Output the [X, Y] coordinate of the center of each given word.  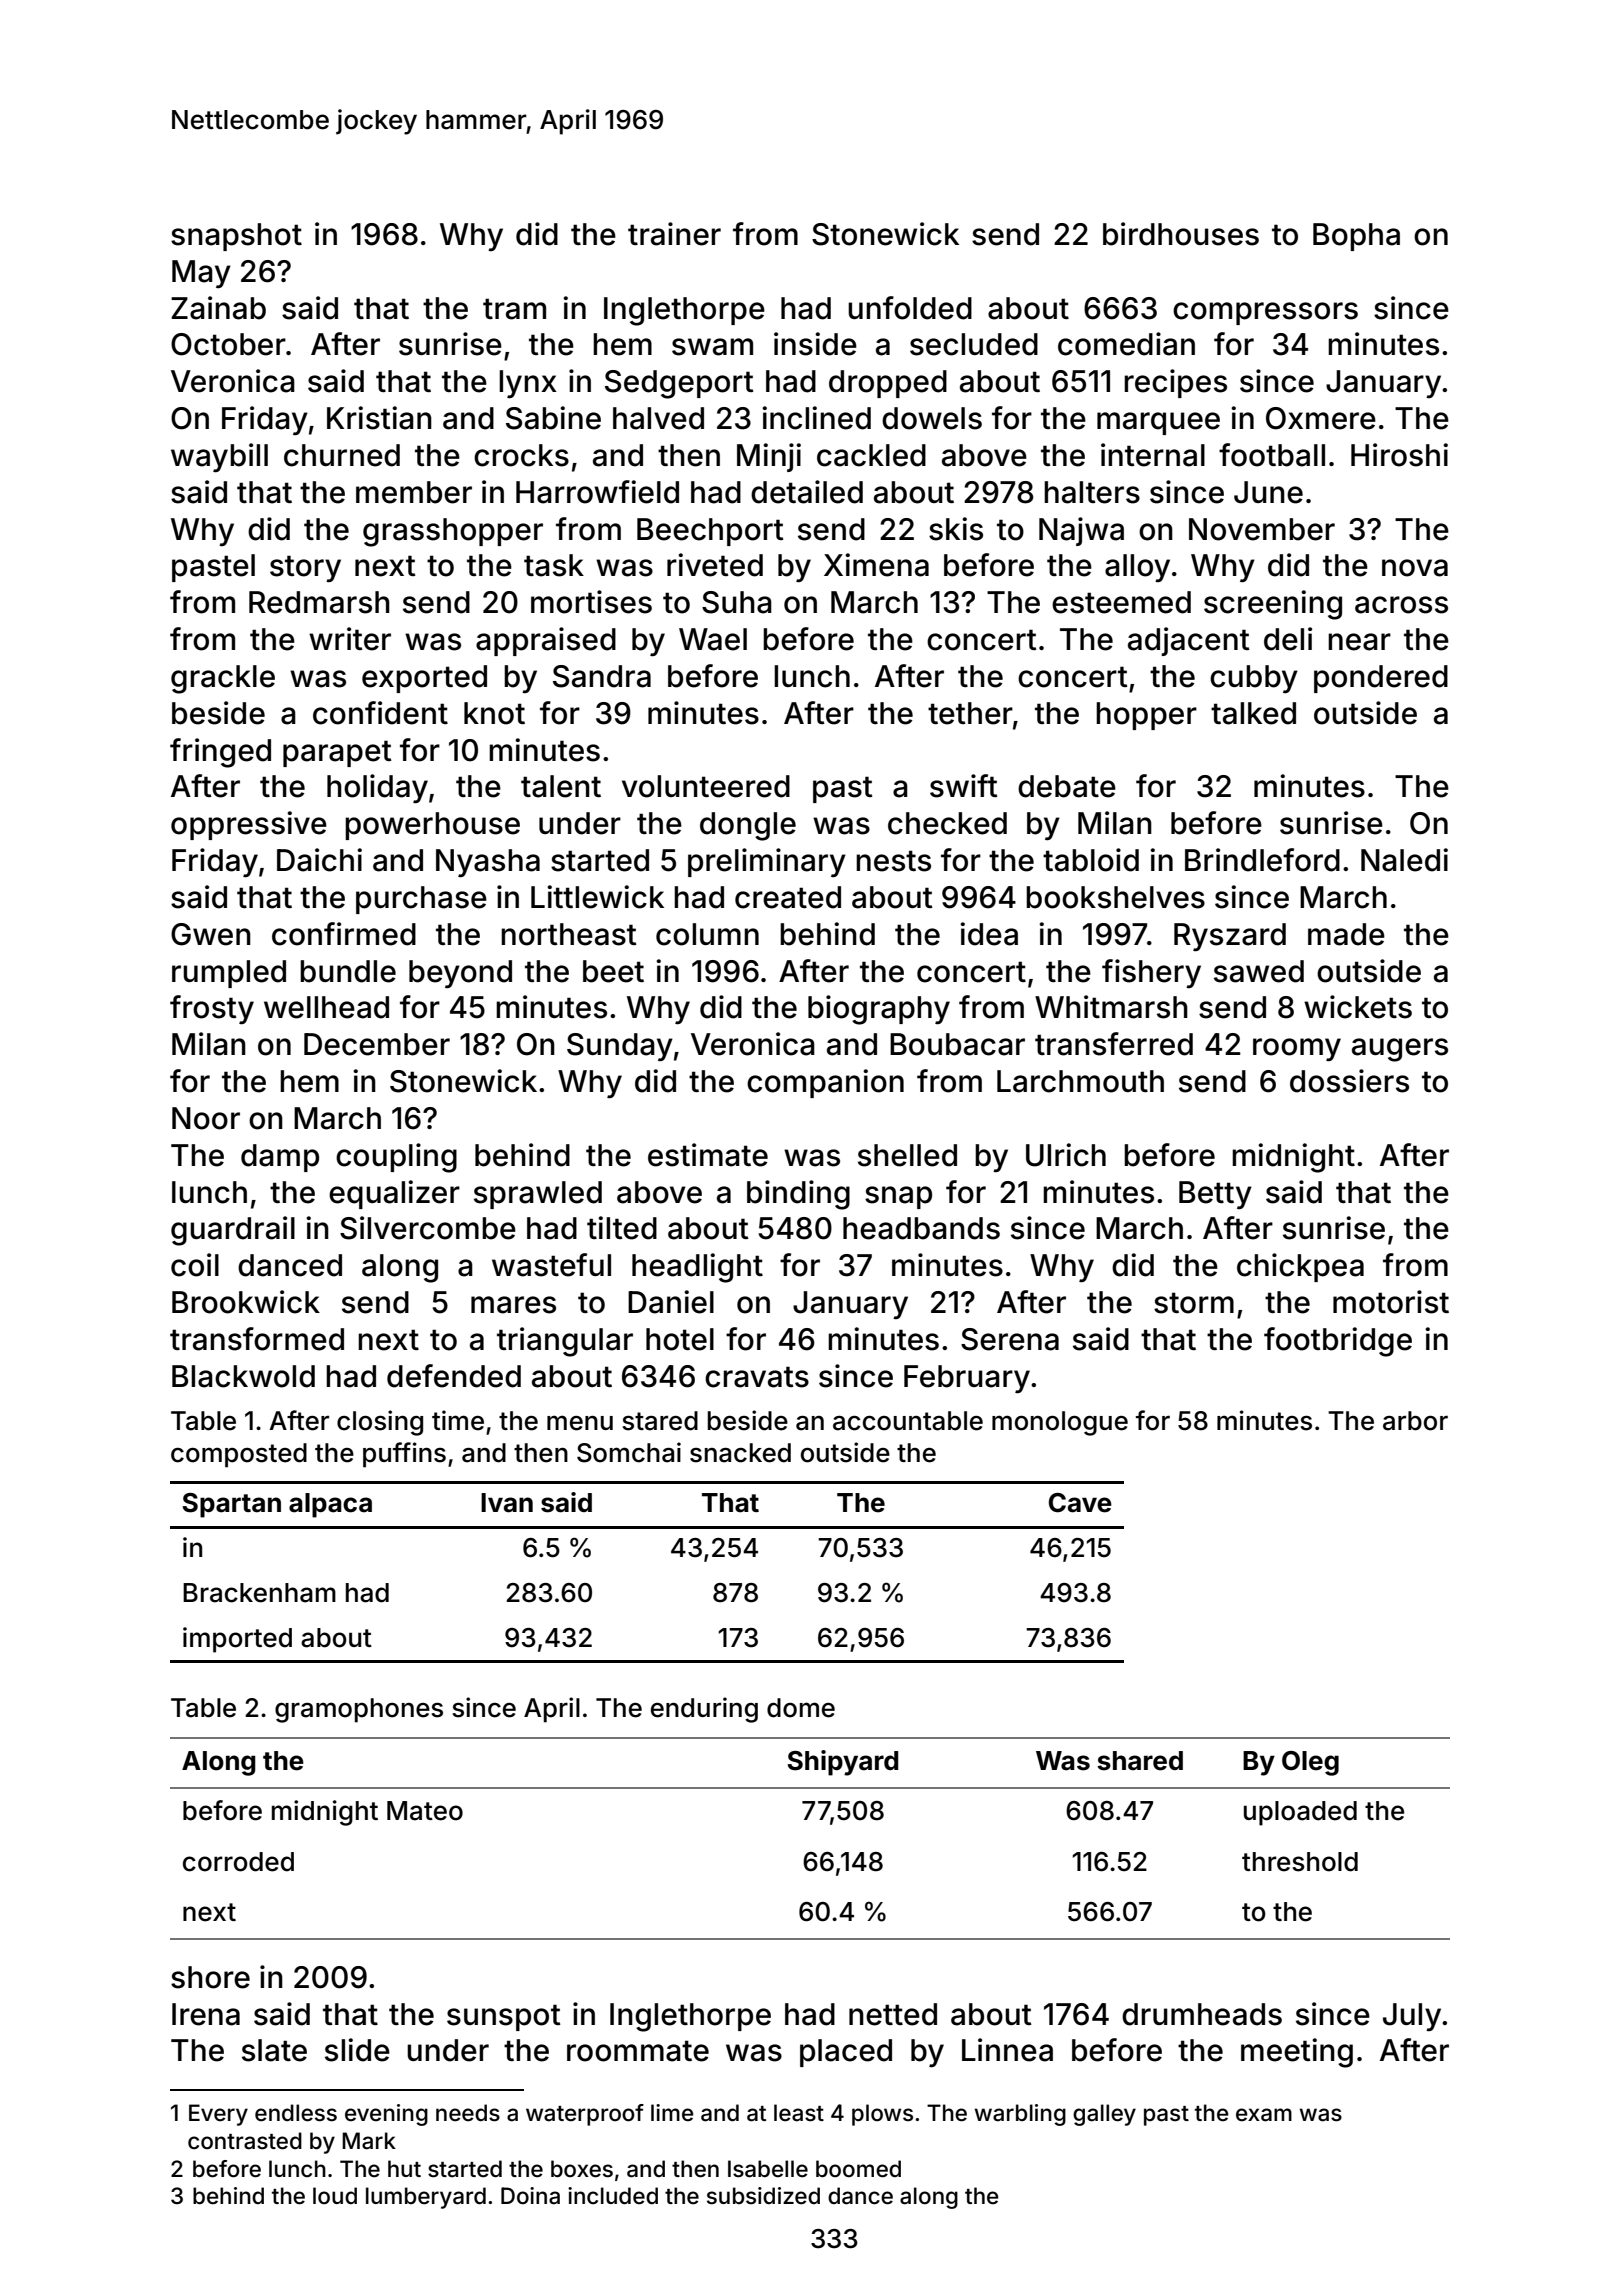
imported [237, 1640]
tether [970, 713]
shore [210, 1977]
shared [1140, 1761]
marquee [1158, 423]
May [201, 274]
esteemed [1121, 602]
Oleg [1310, 1763]
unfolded [910, 308]
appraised [546, 641]
